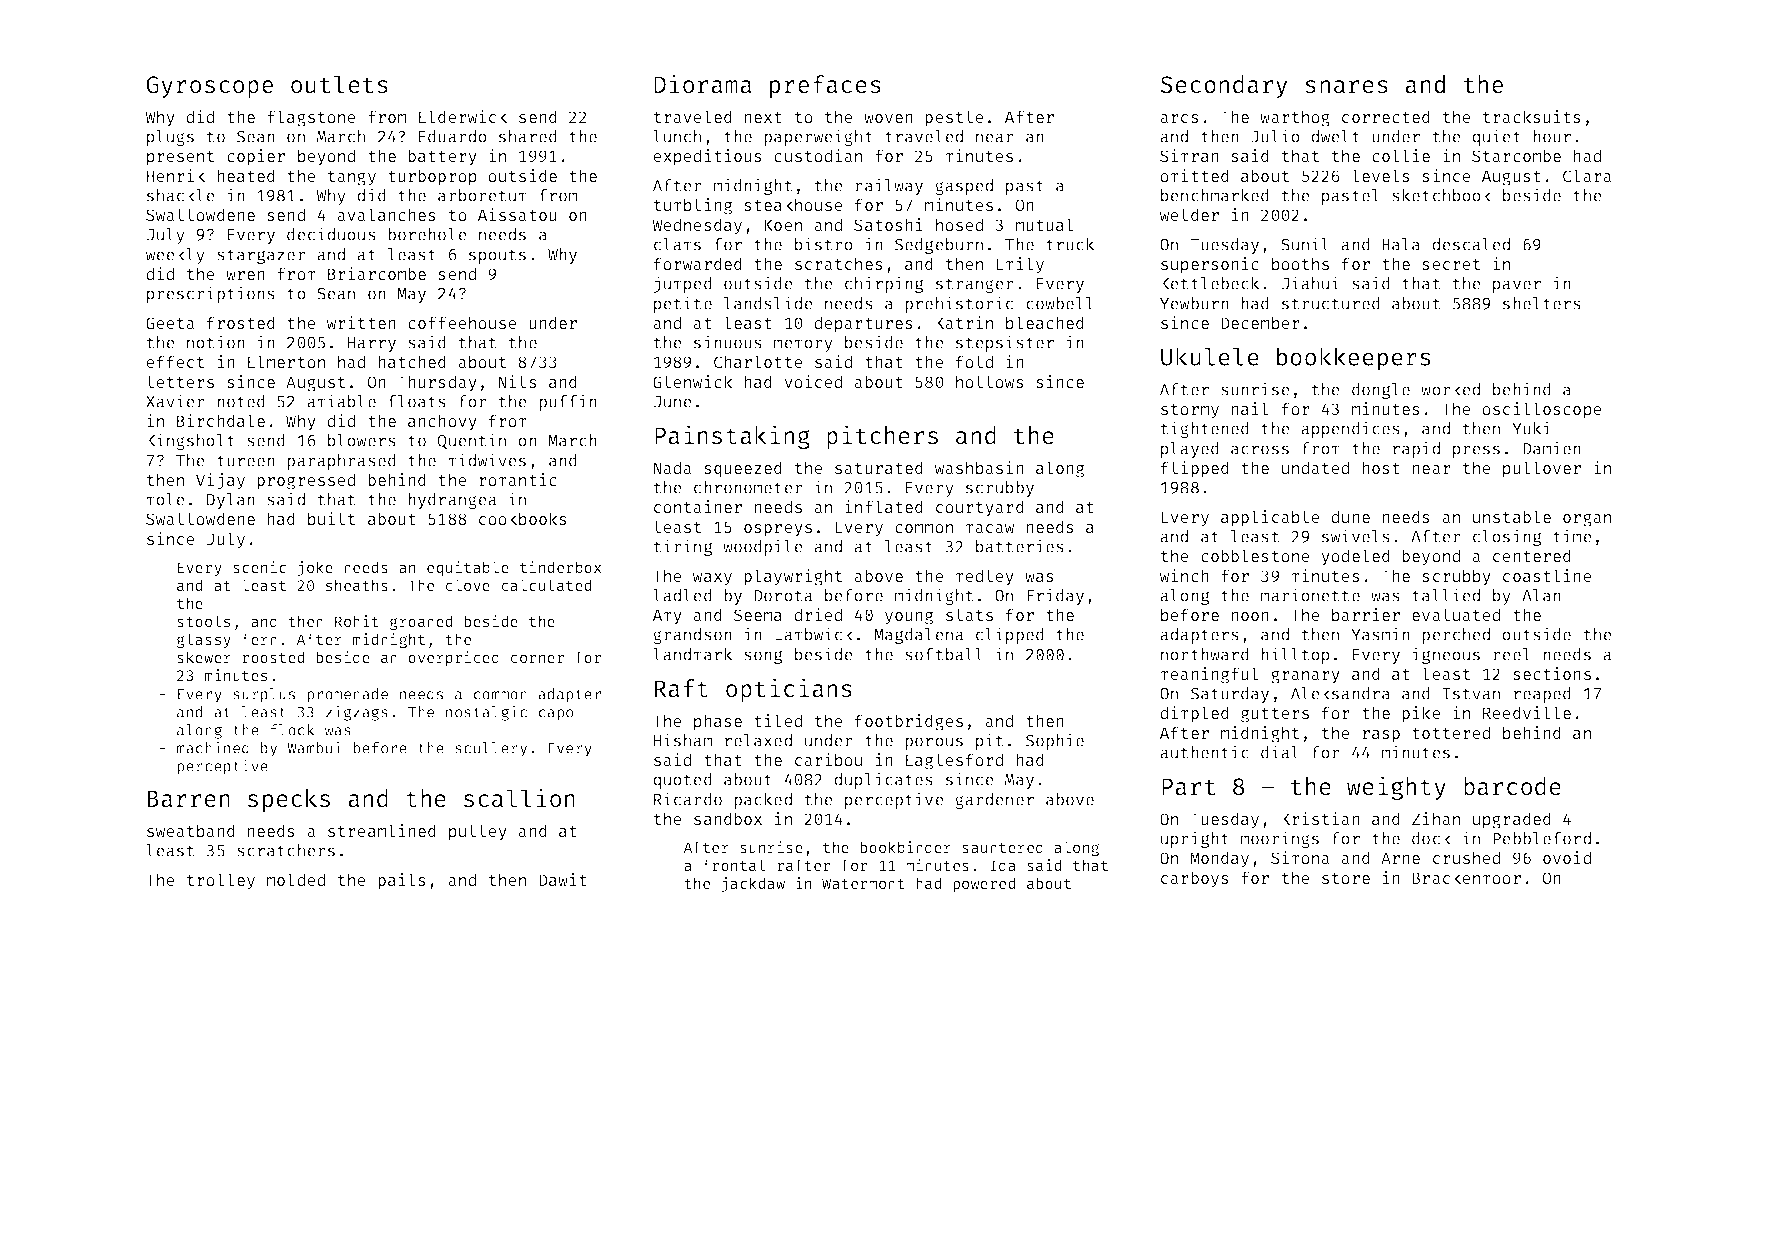 The image size is (1765, 1248). What do you see at coordinates (180, 158) in the page?
I see `present` at bounding box center [180, 158].
